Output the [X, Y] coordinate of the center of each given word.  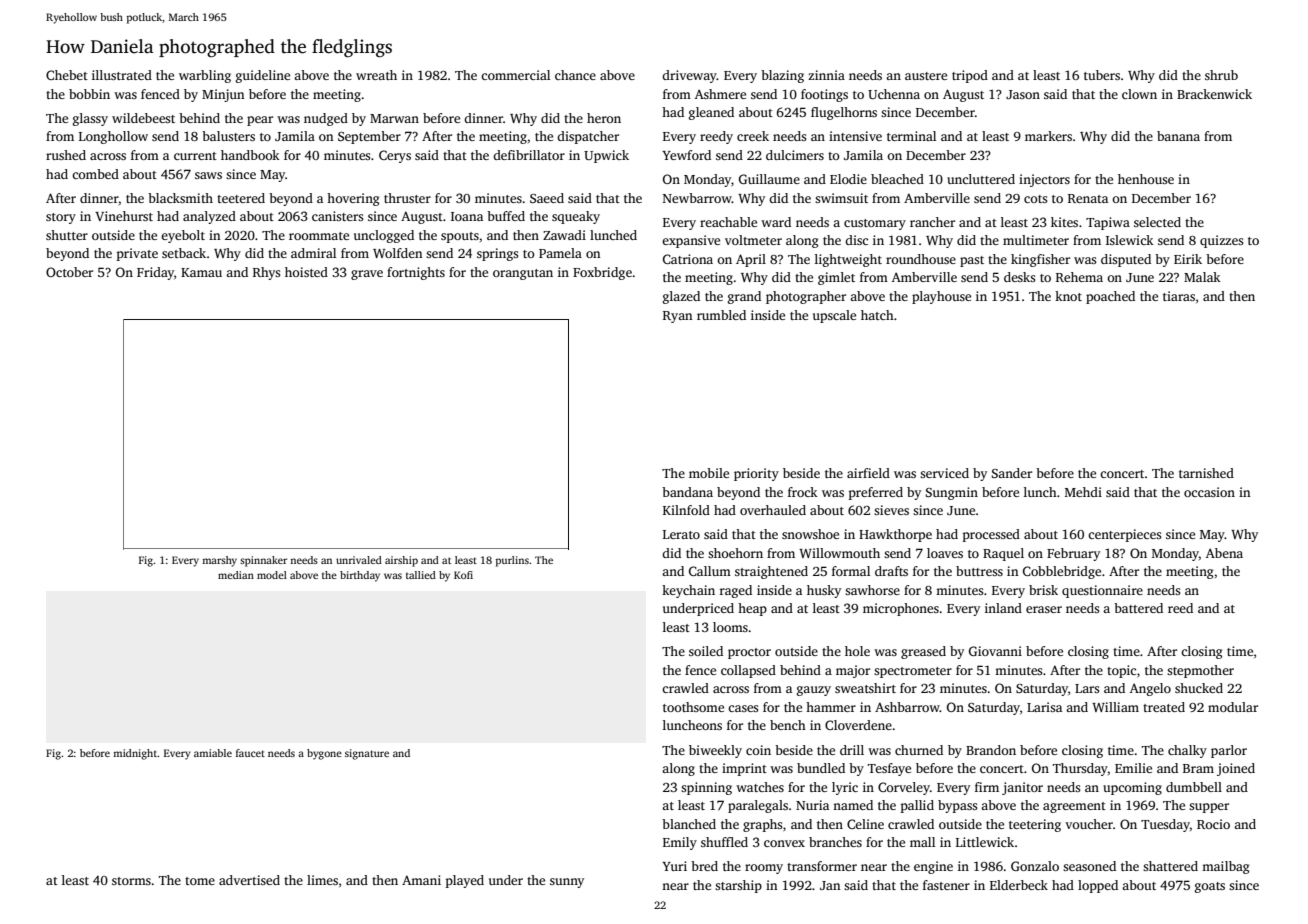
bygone [324, 754]
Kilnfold [686, 510]
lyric [845, 788]
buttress [979, 571]
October [69, 272]
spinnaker [263, 561]
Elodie [848, 179]
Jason [1023, 94]
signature [367, 754]
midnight [135, 754]
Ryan [678, 317]
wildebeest [143, 118]
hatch [877, 315]
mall [922, 842]
